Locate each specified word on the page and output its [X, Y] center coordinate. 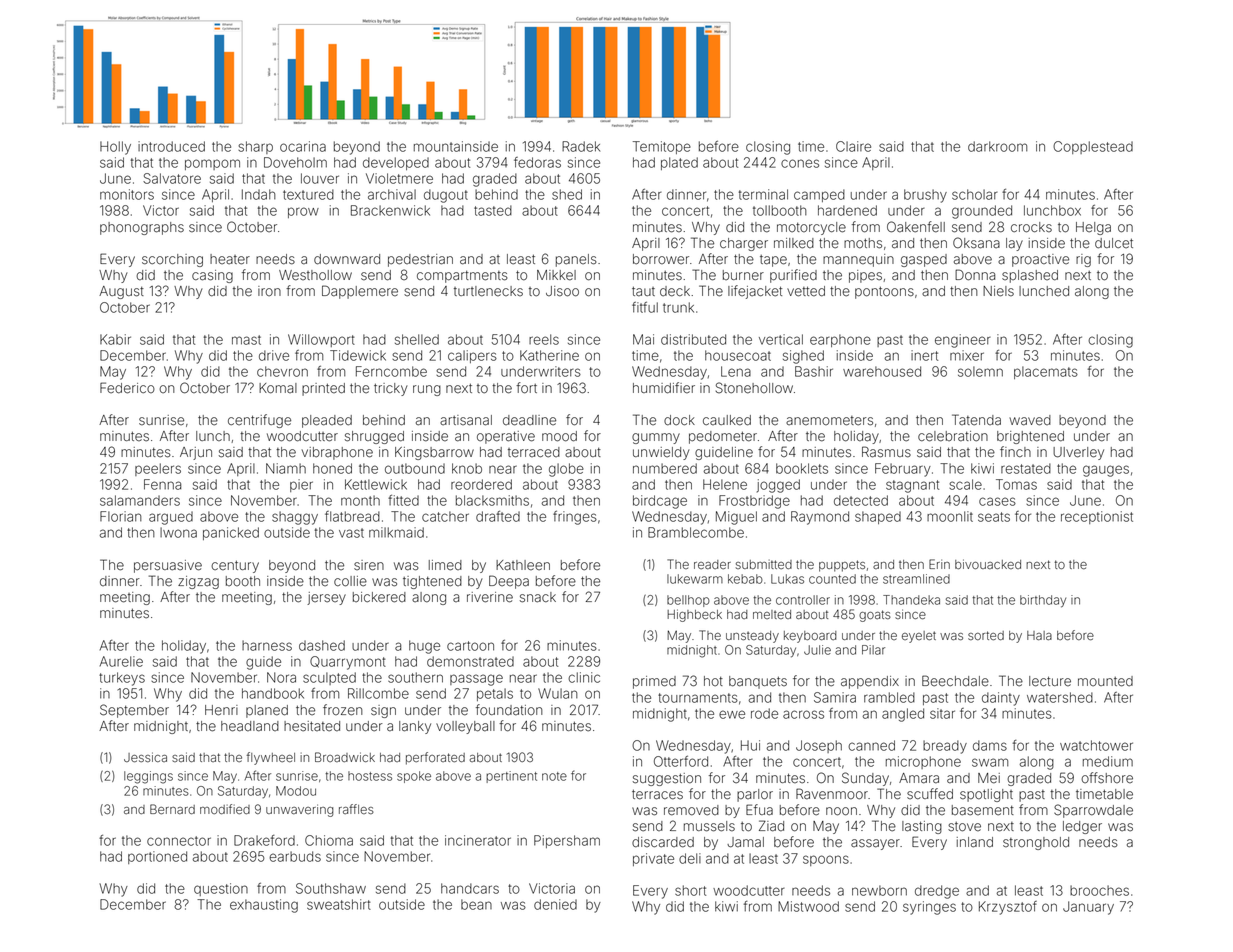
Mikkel [556, 275]
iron [269, 291]
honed [332, 468]
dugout [446, 196]
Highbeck [694, 615]
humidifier [664, 388]
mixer [967, 355]
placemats [1046, 372]
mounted [1105, 681]
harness [267, 645]
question [221, 889]
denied [555, 904]
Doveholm [295, 162]
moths [863, 243]
